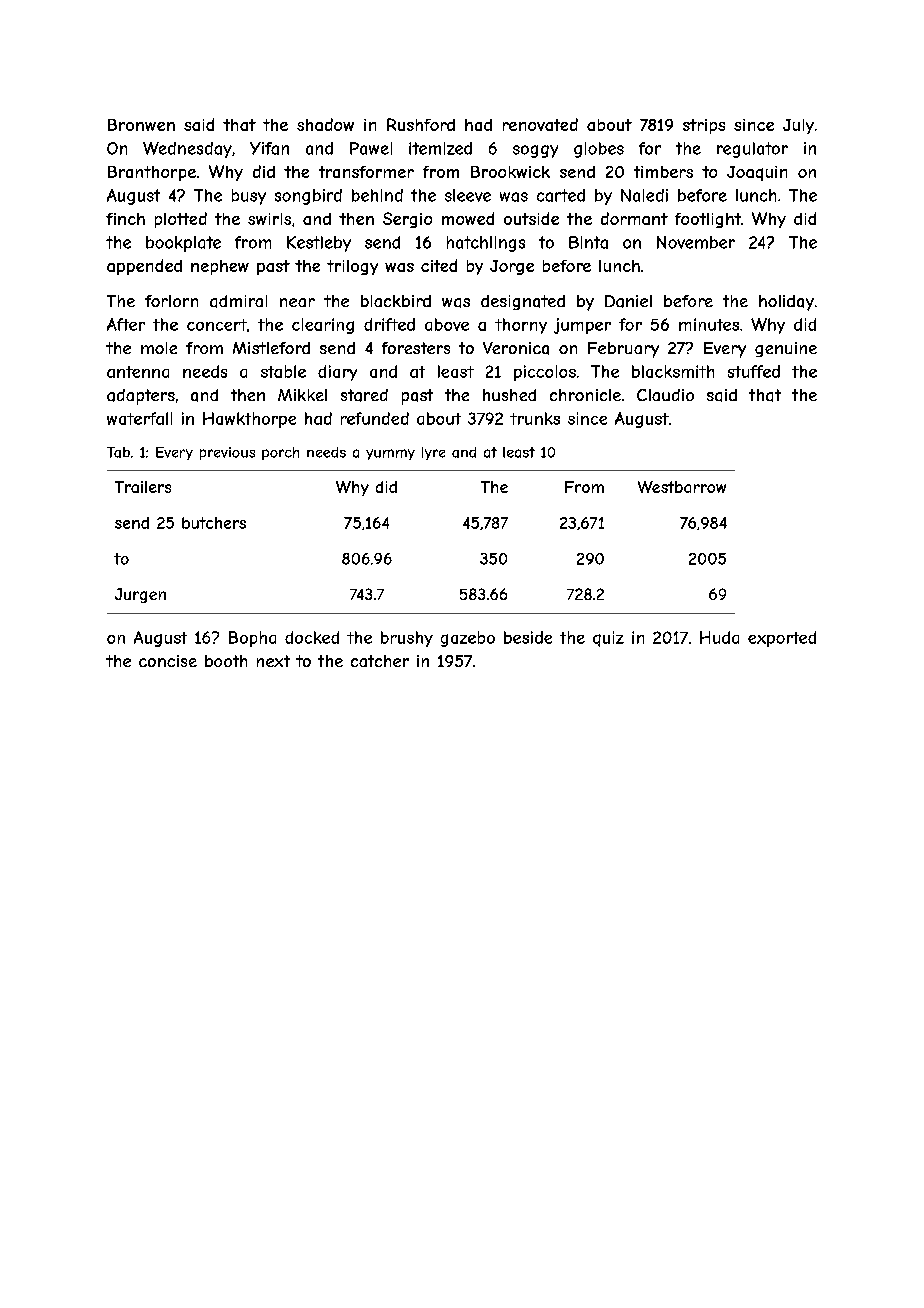 This screenshot has height=1308, width=924. I want to click on forlorn, so click(171, 301).
